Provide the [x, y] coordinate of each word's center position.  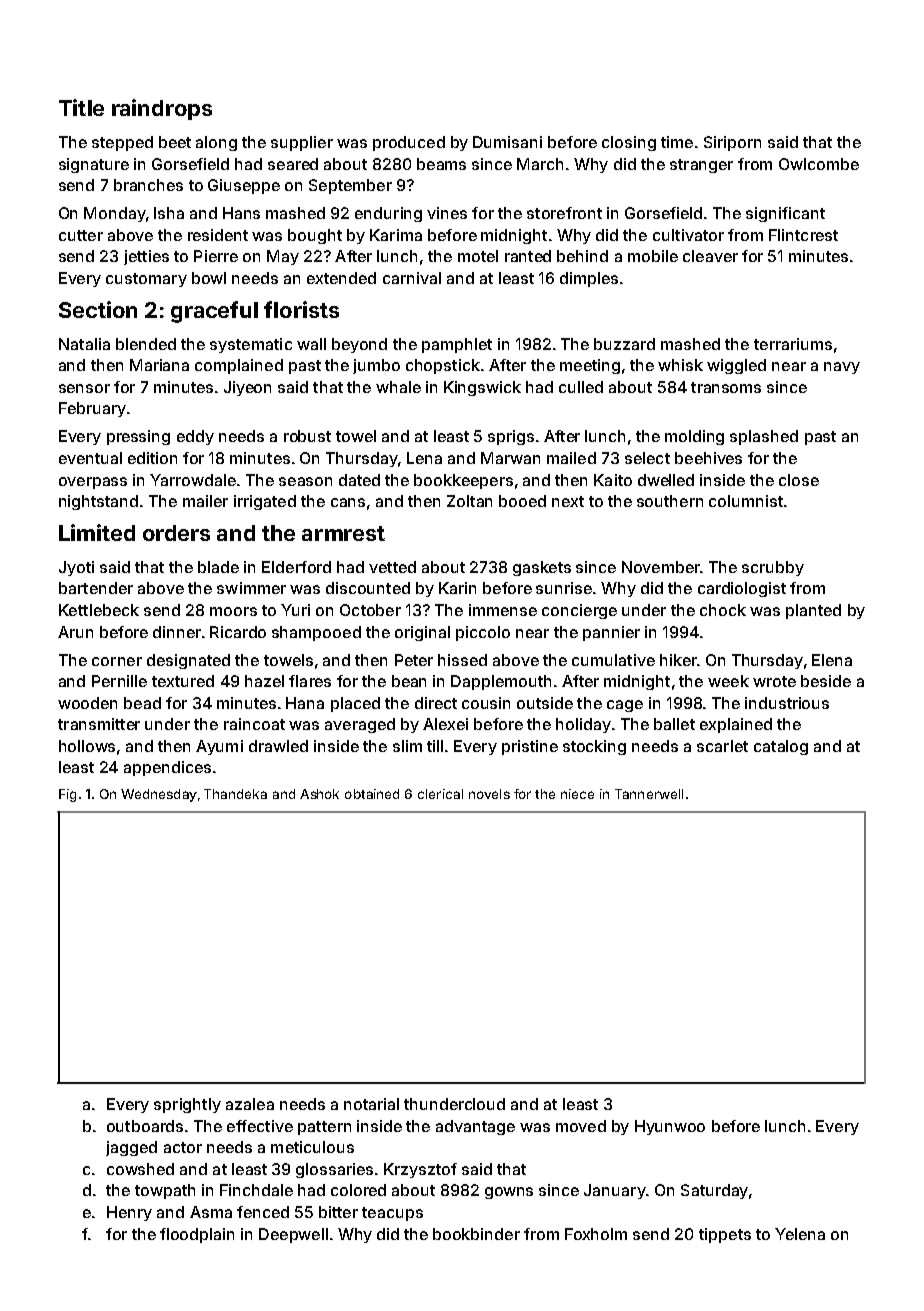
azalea [250, 1104]
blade [218, 567]
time [677, 142]
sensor [84, 388]
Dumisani [507, 142]
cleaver [710, 256]
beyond [359, 345]
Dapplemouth [501, 682]
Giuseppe [244, 186]
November [661, 567]
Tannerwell [649, 794]
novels [489, 794]
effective [260, 1126]
